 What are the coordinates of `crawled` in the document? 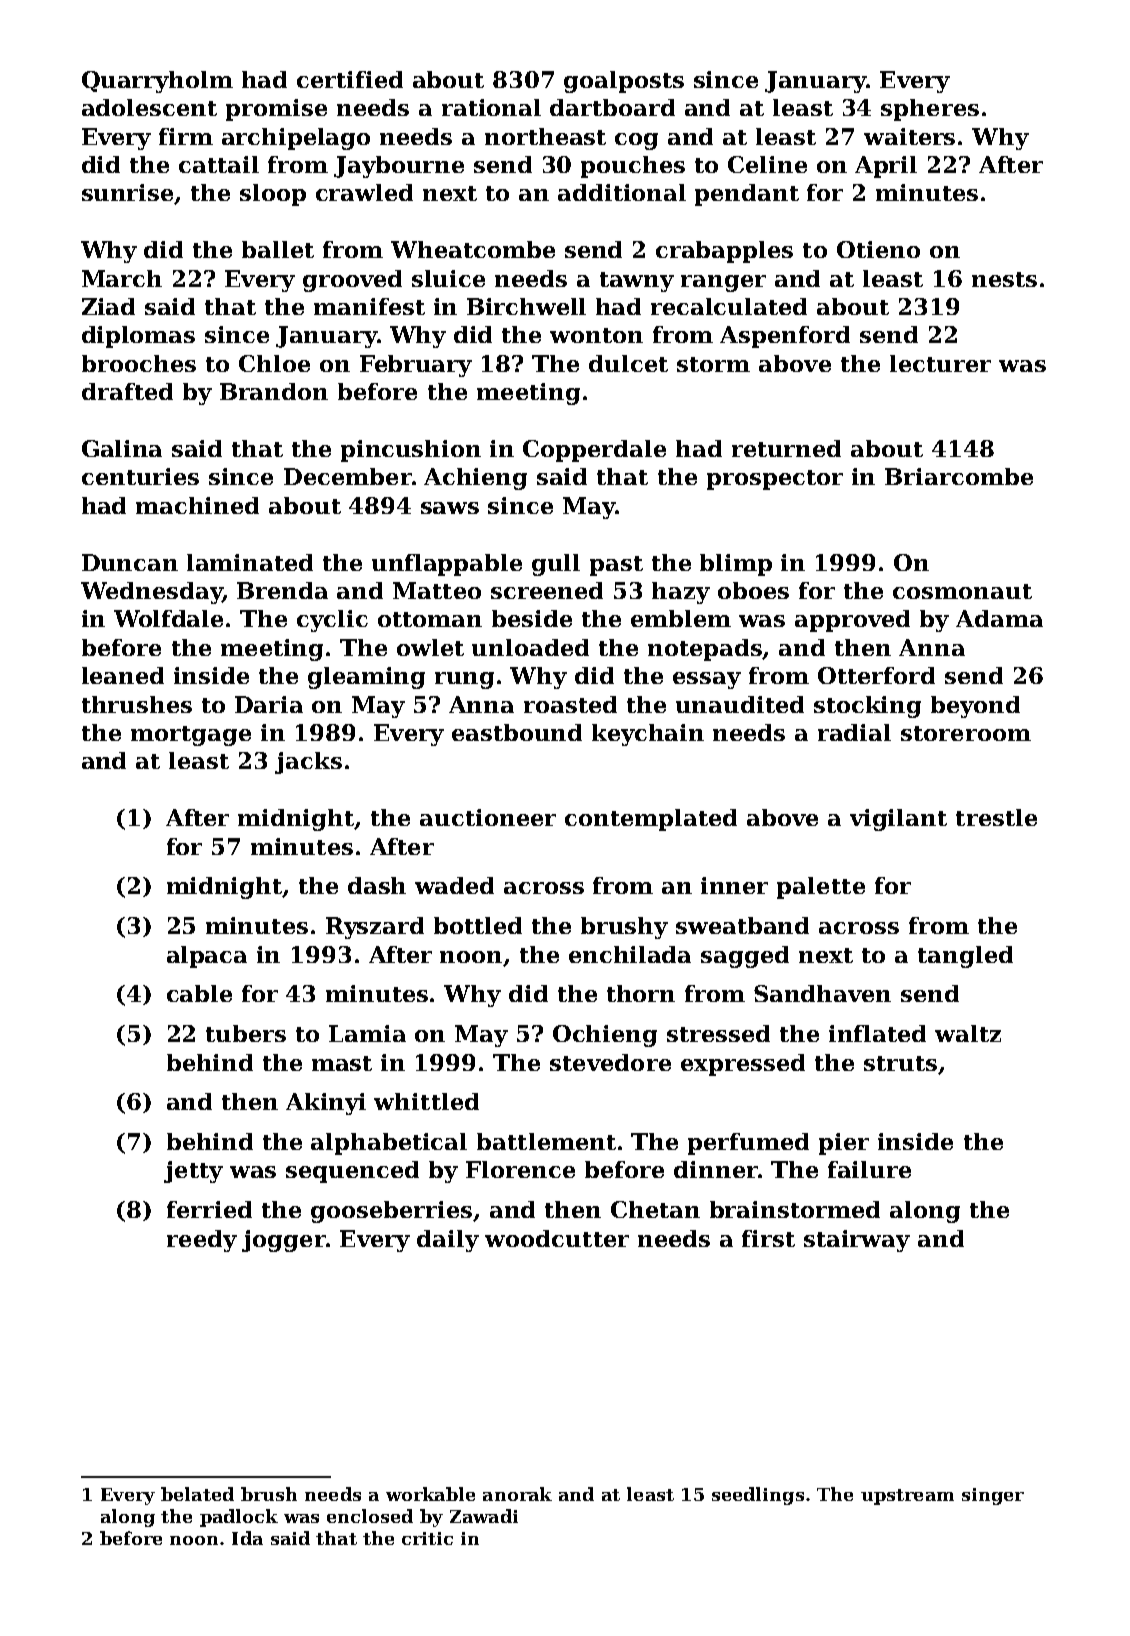 It's located at (364, 192).
